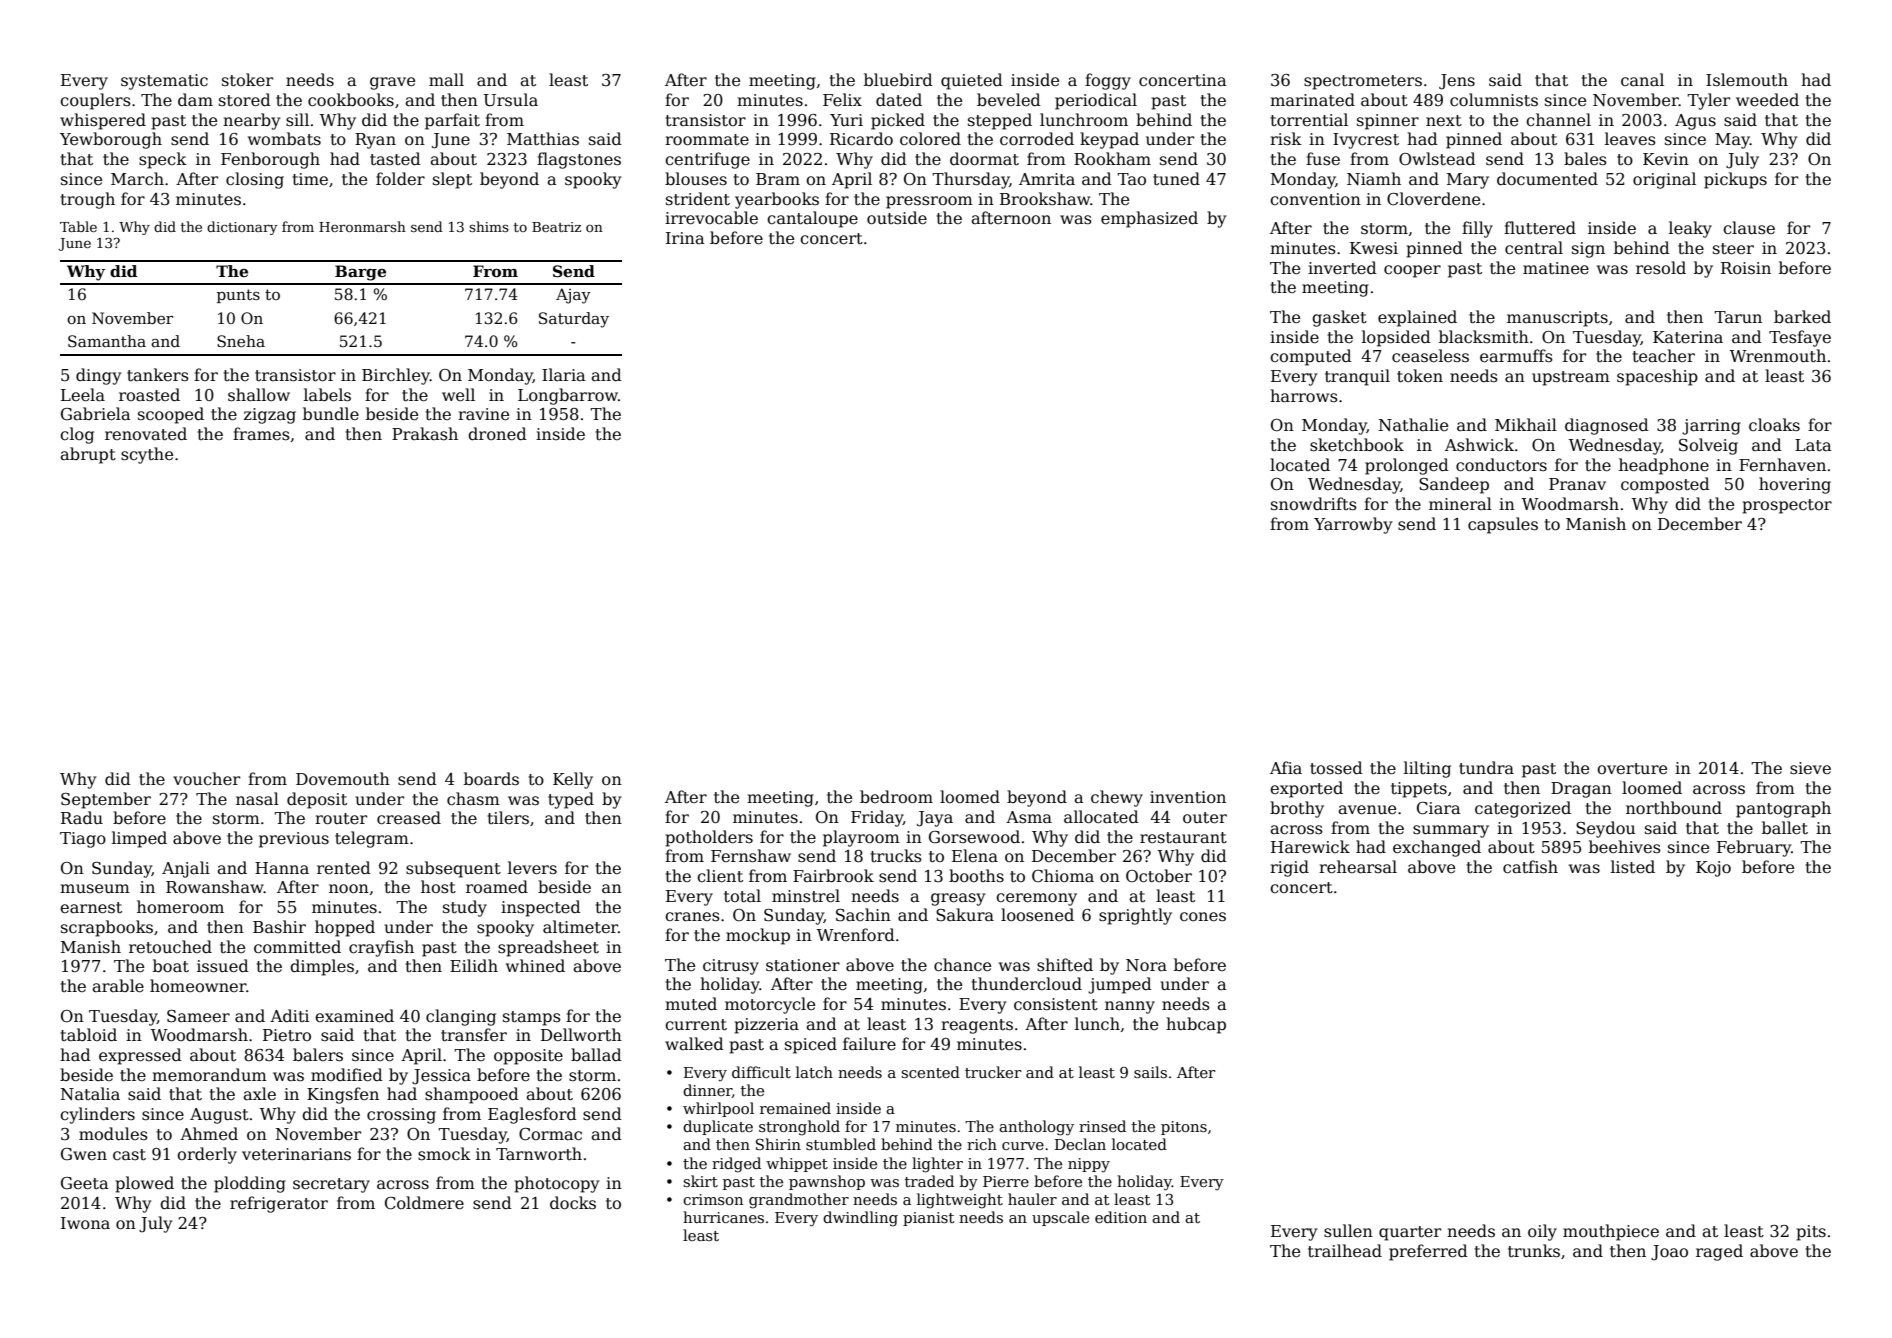 The image size is (1892, 1338). What do you see at coordinates (206, 779) in the screenshot?
I see `voucher` at bounding box center [206, 779].
